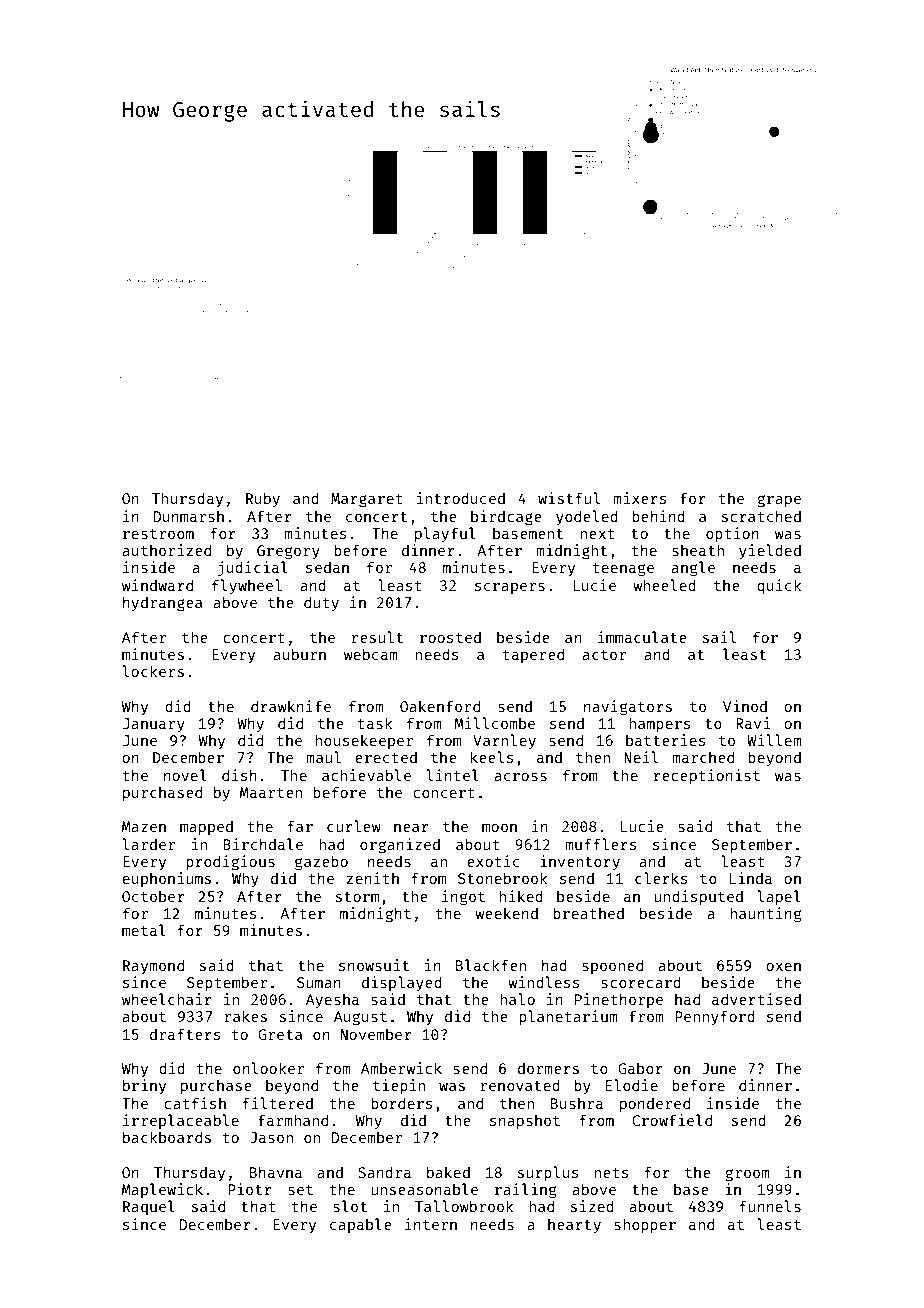  What do you see at coordinates (384, 1172) in the image?
I see `Sandra` at bounding box center [384, 1172].
